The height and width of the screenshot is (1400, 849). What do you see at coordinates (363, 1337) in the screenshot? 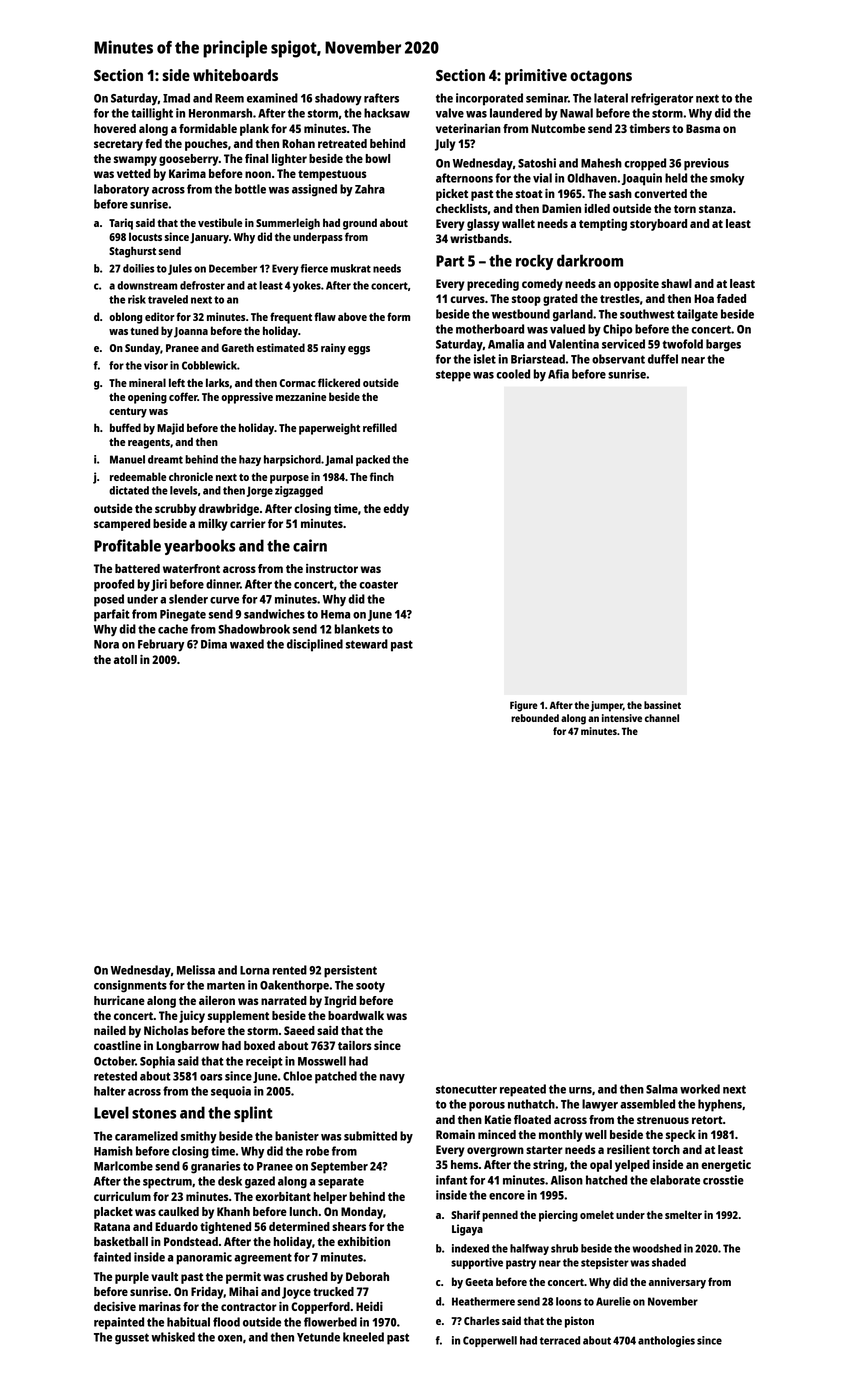
I see `kneeled` at bounding box center [363, 1337].
